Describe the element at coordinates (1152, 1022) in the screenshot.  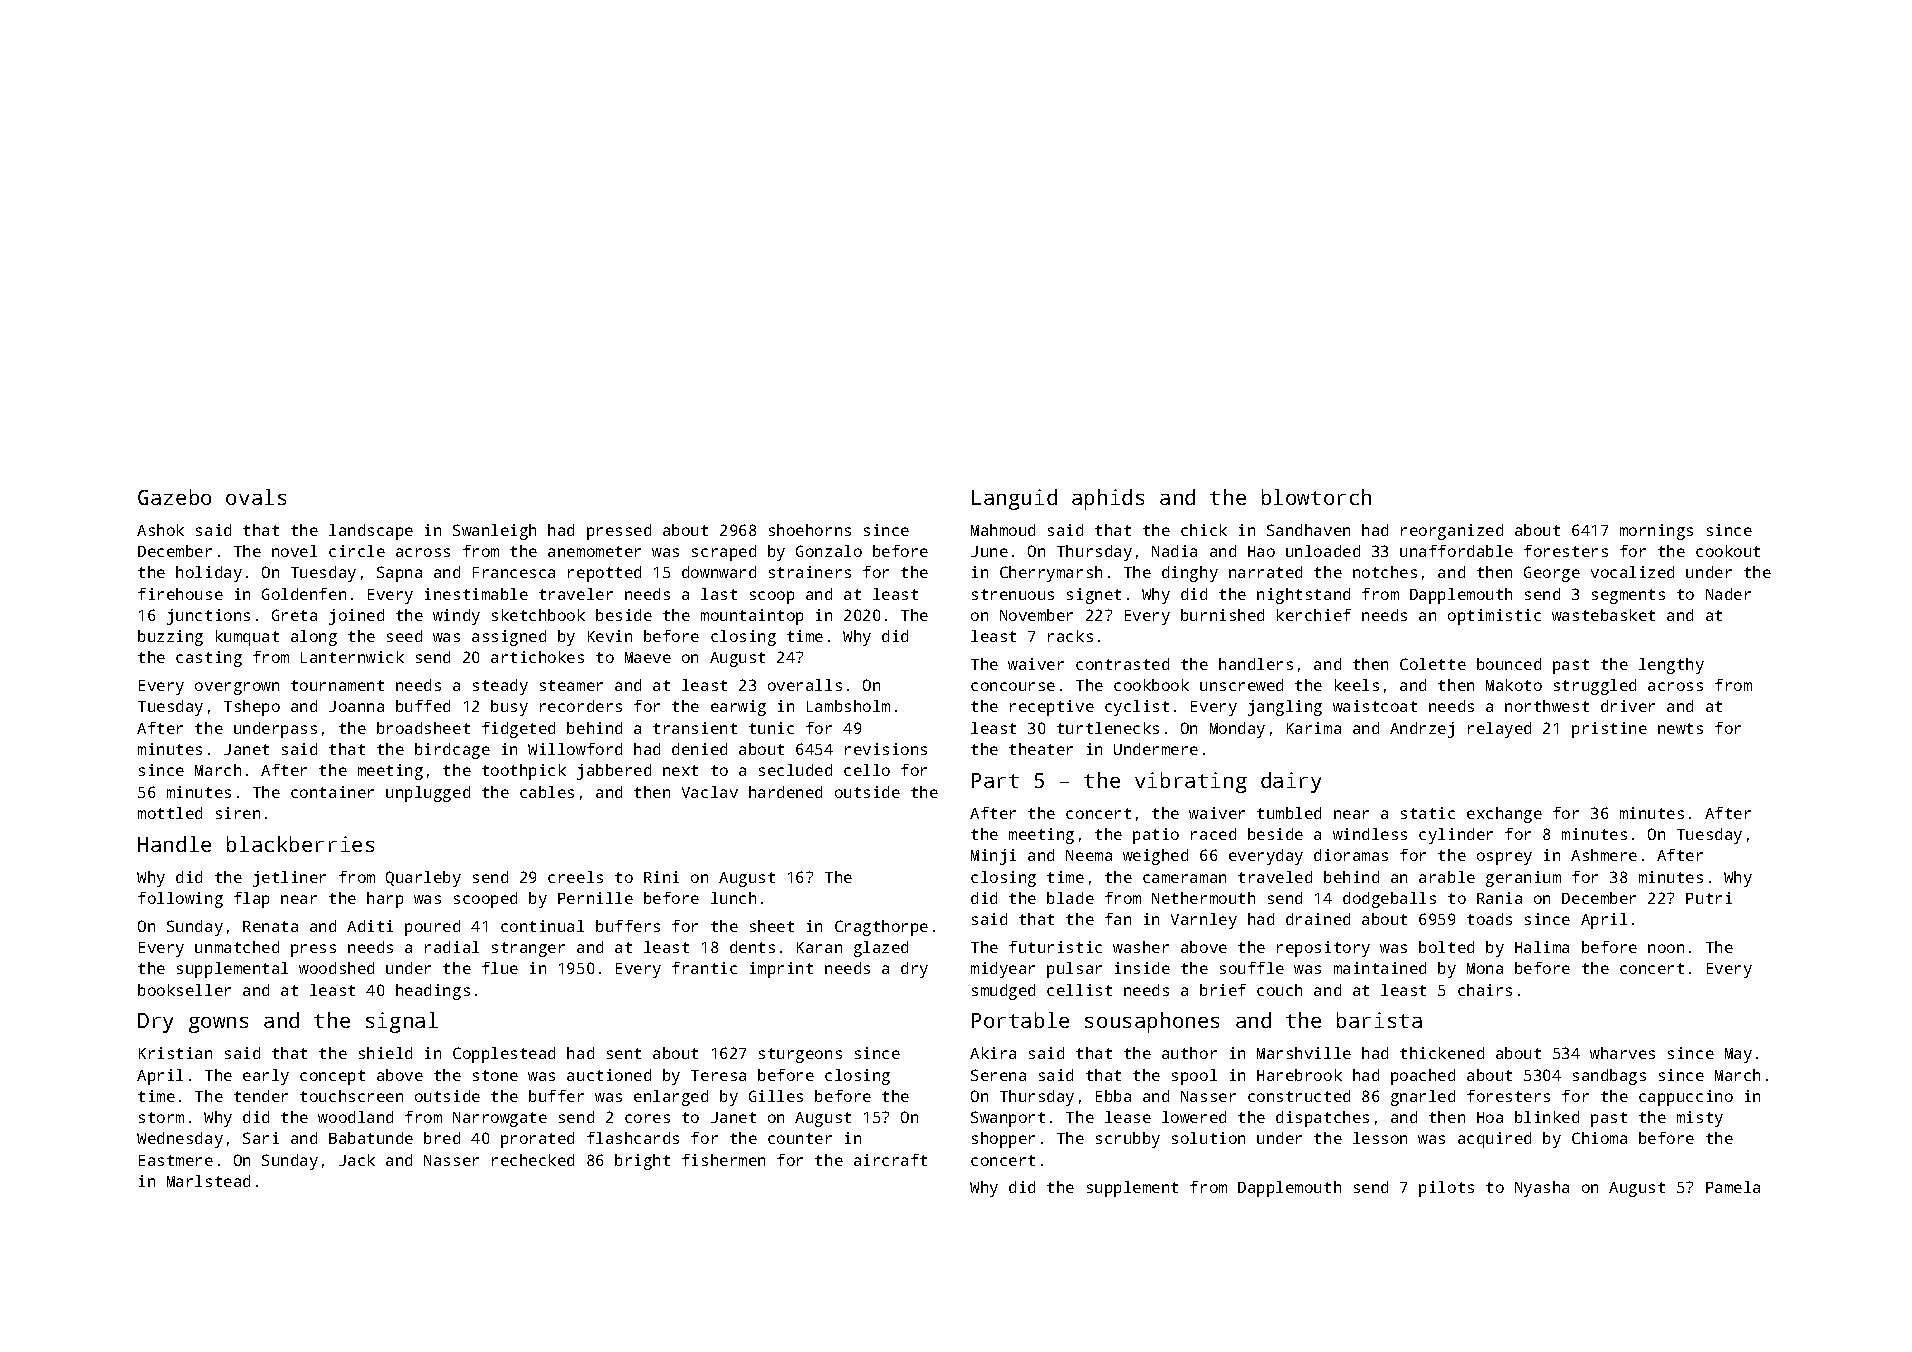
I see `sousaphones` at that location.
